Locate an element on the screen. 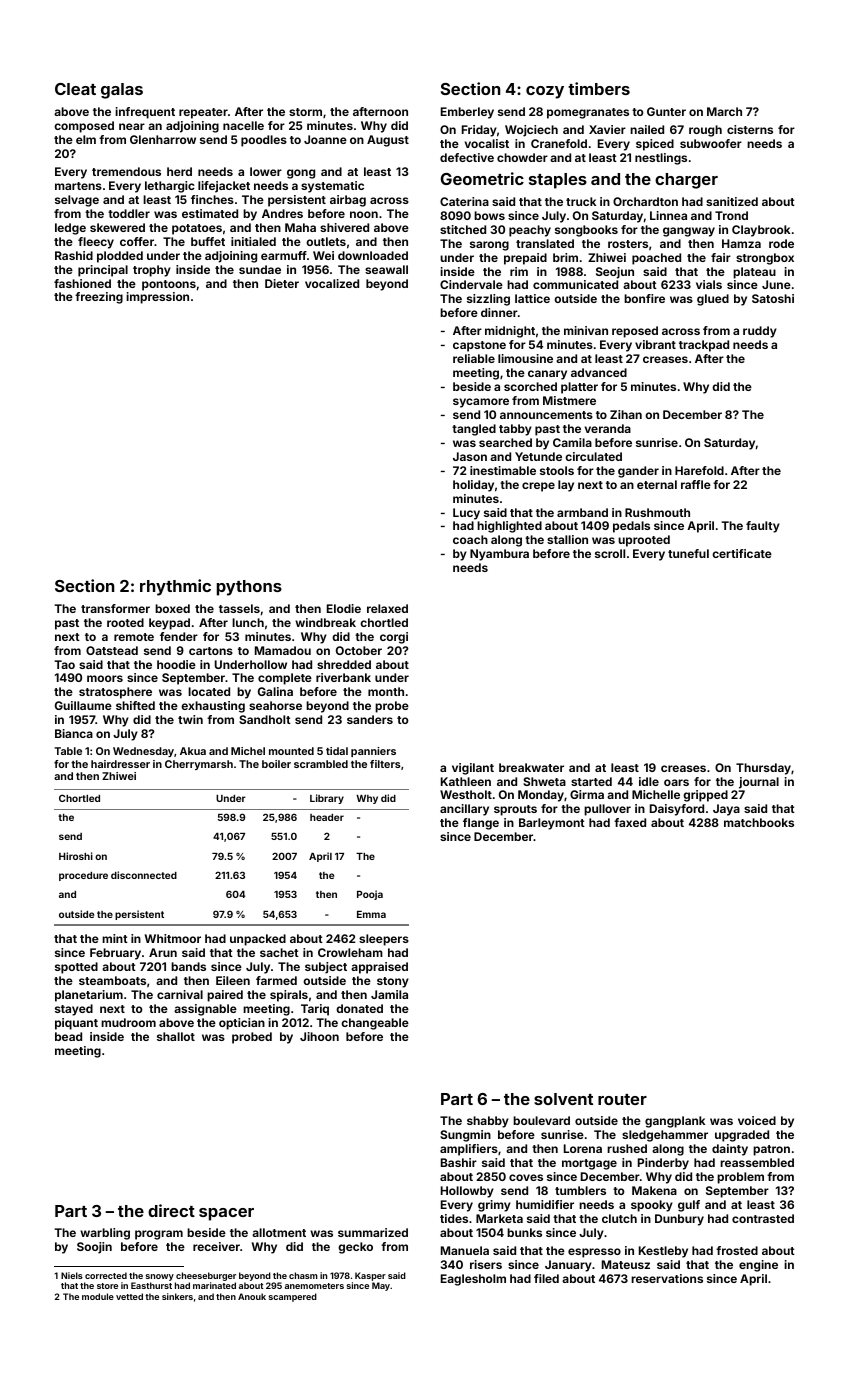  spotted is located at coordinates (76, 968).
